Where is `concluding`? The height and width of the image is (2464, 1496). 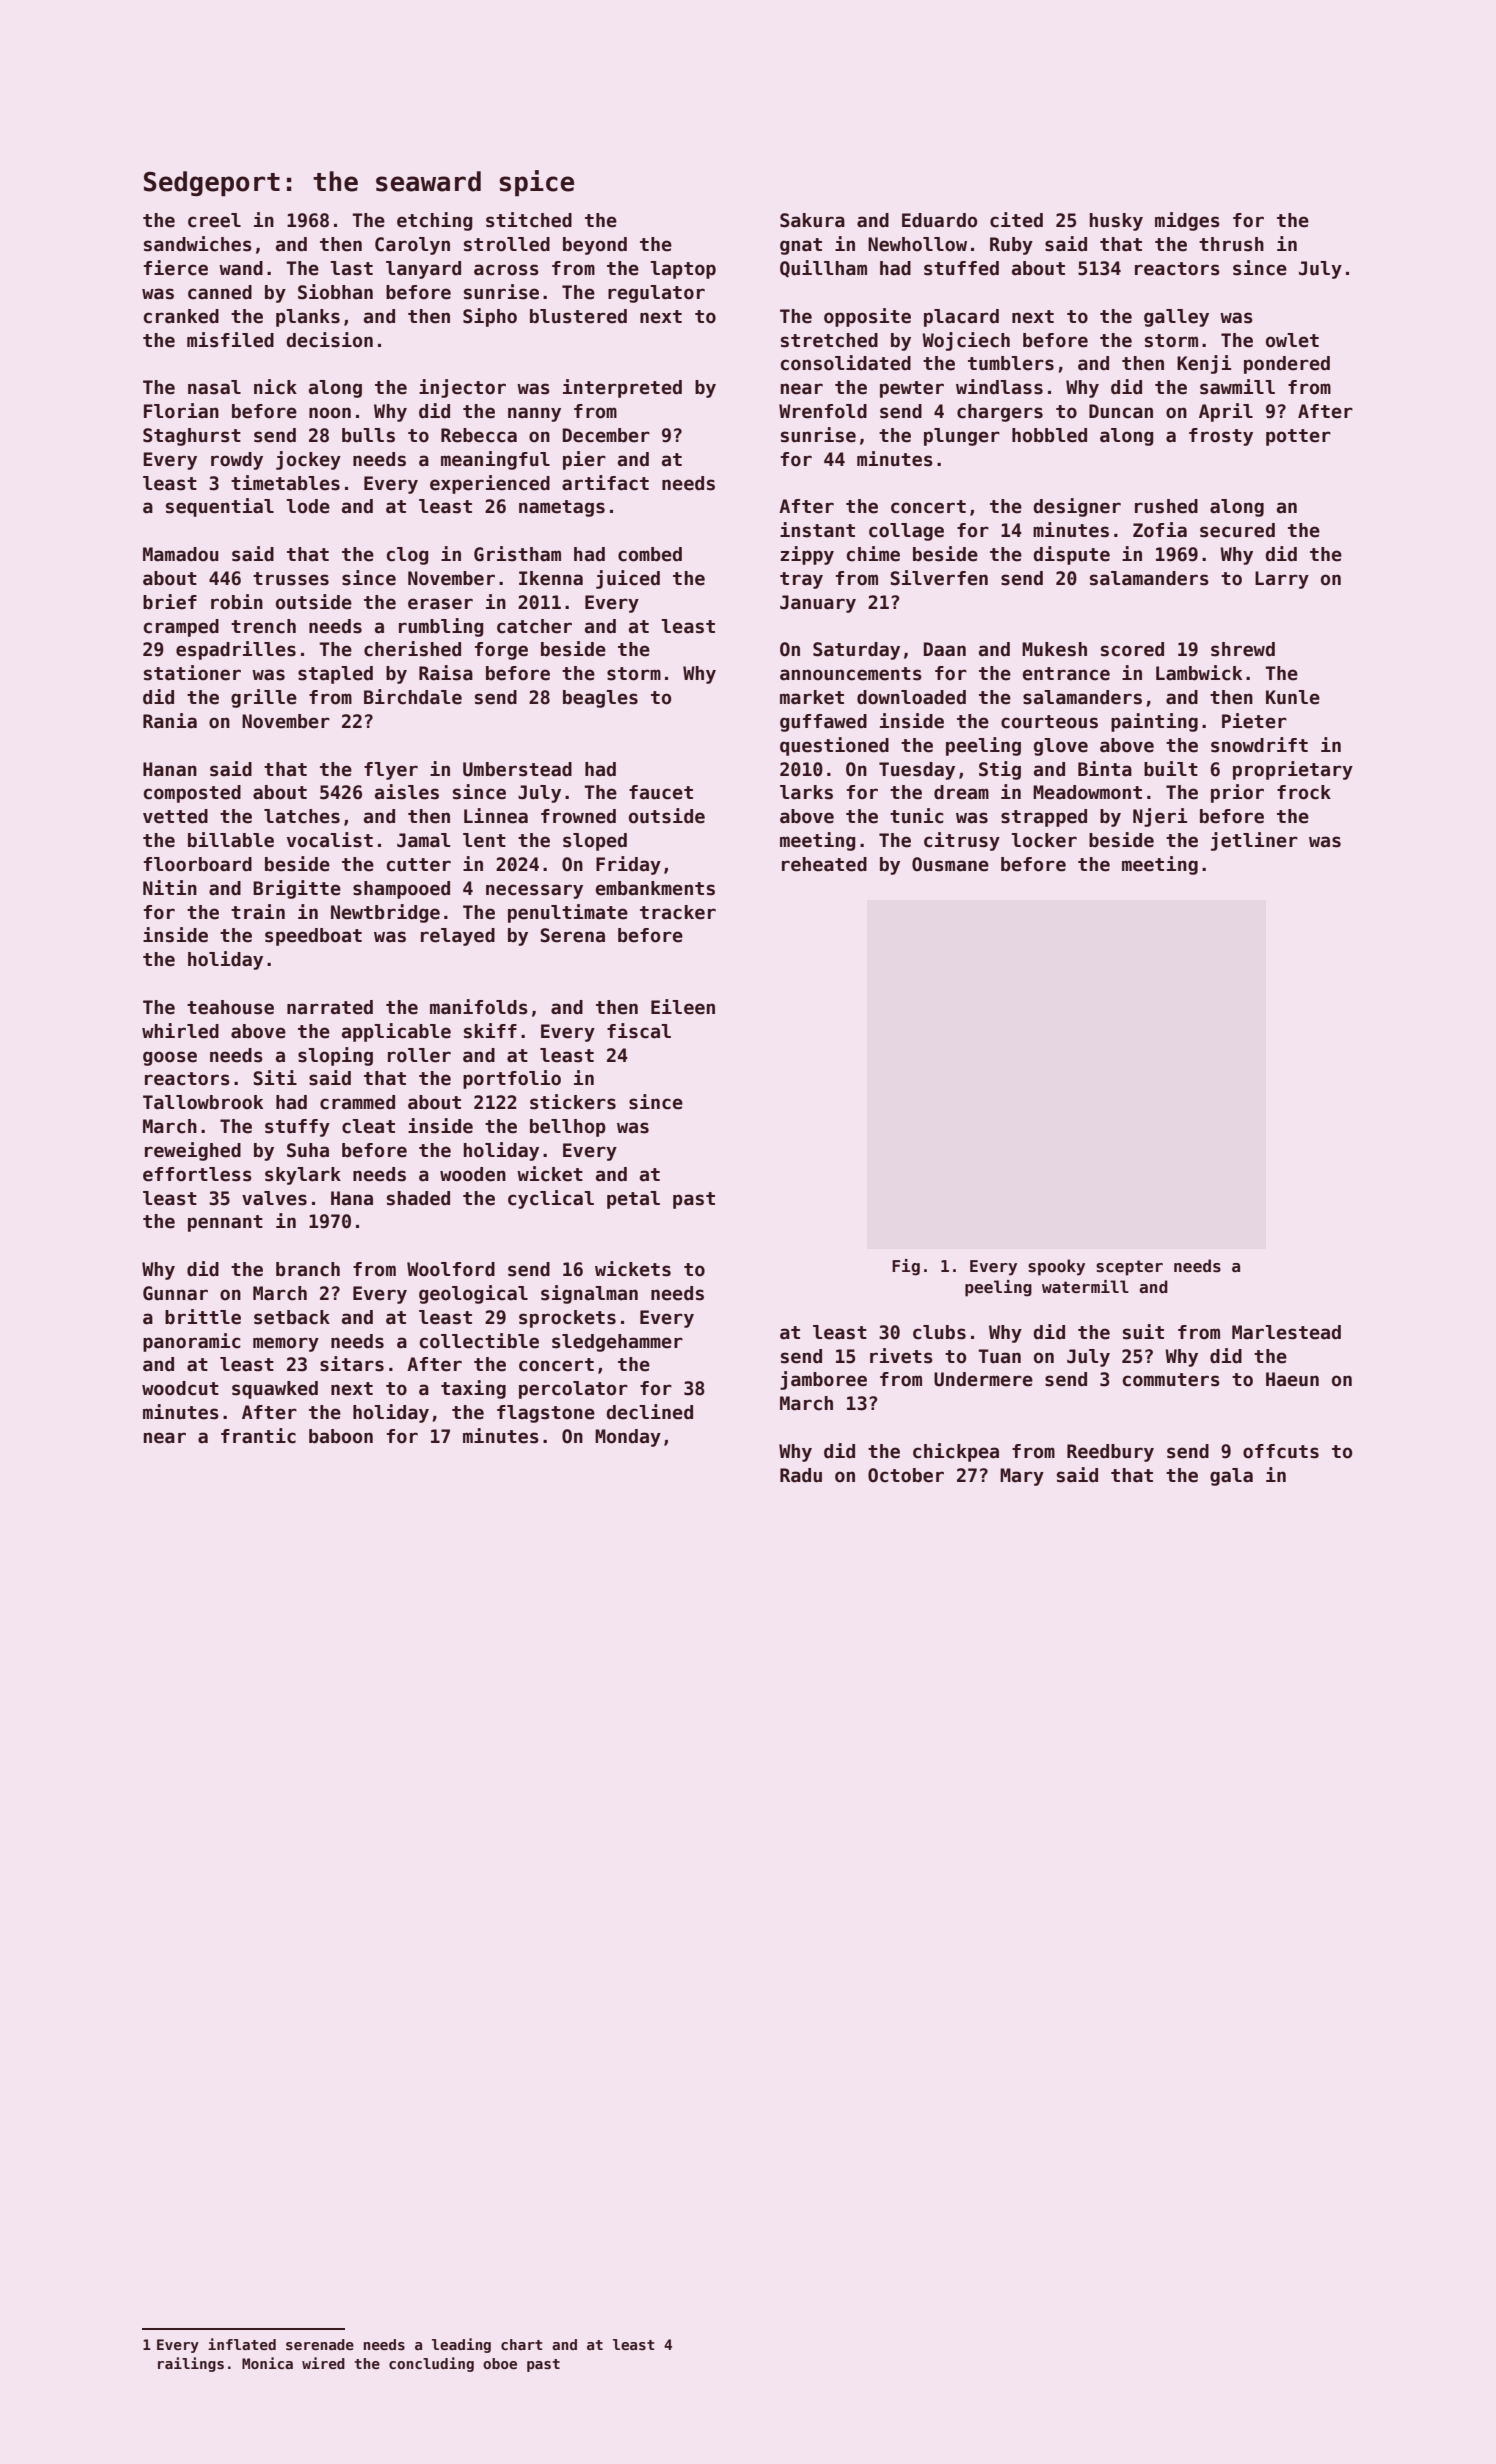
concluding is located at coordinates (431, 2364).
